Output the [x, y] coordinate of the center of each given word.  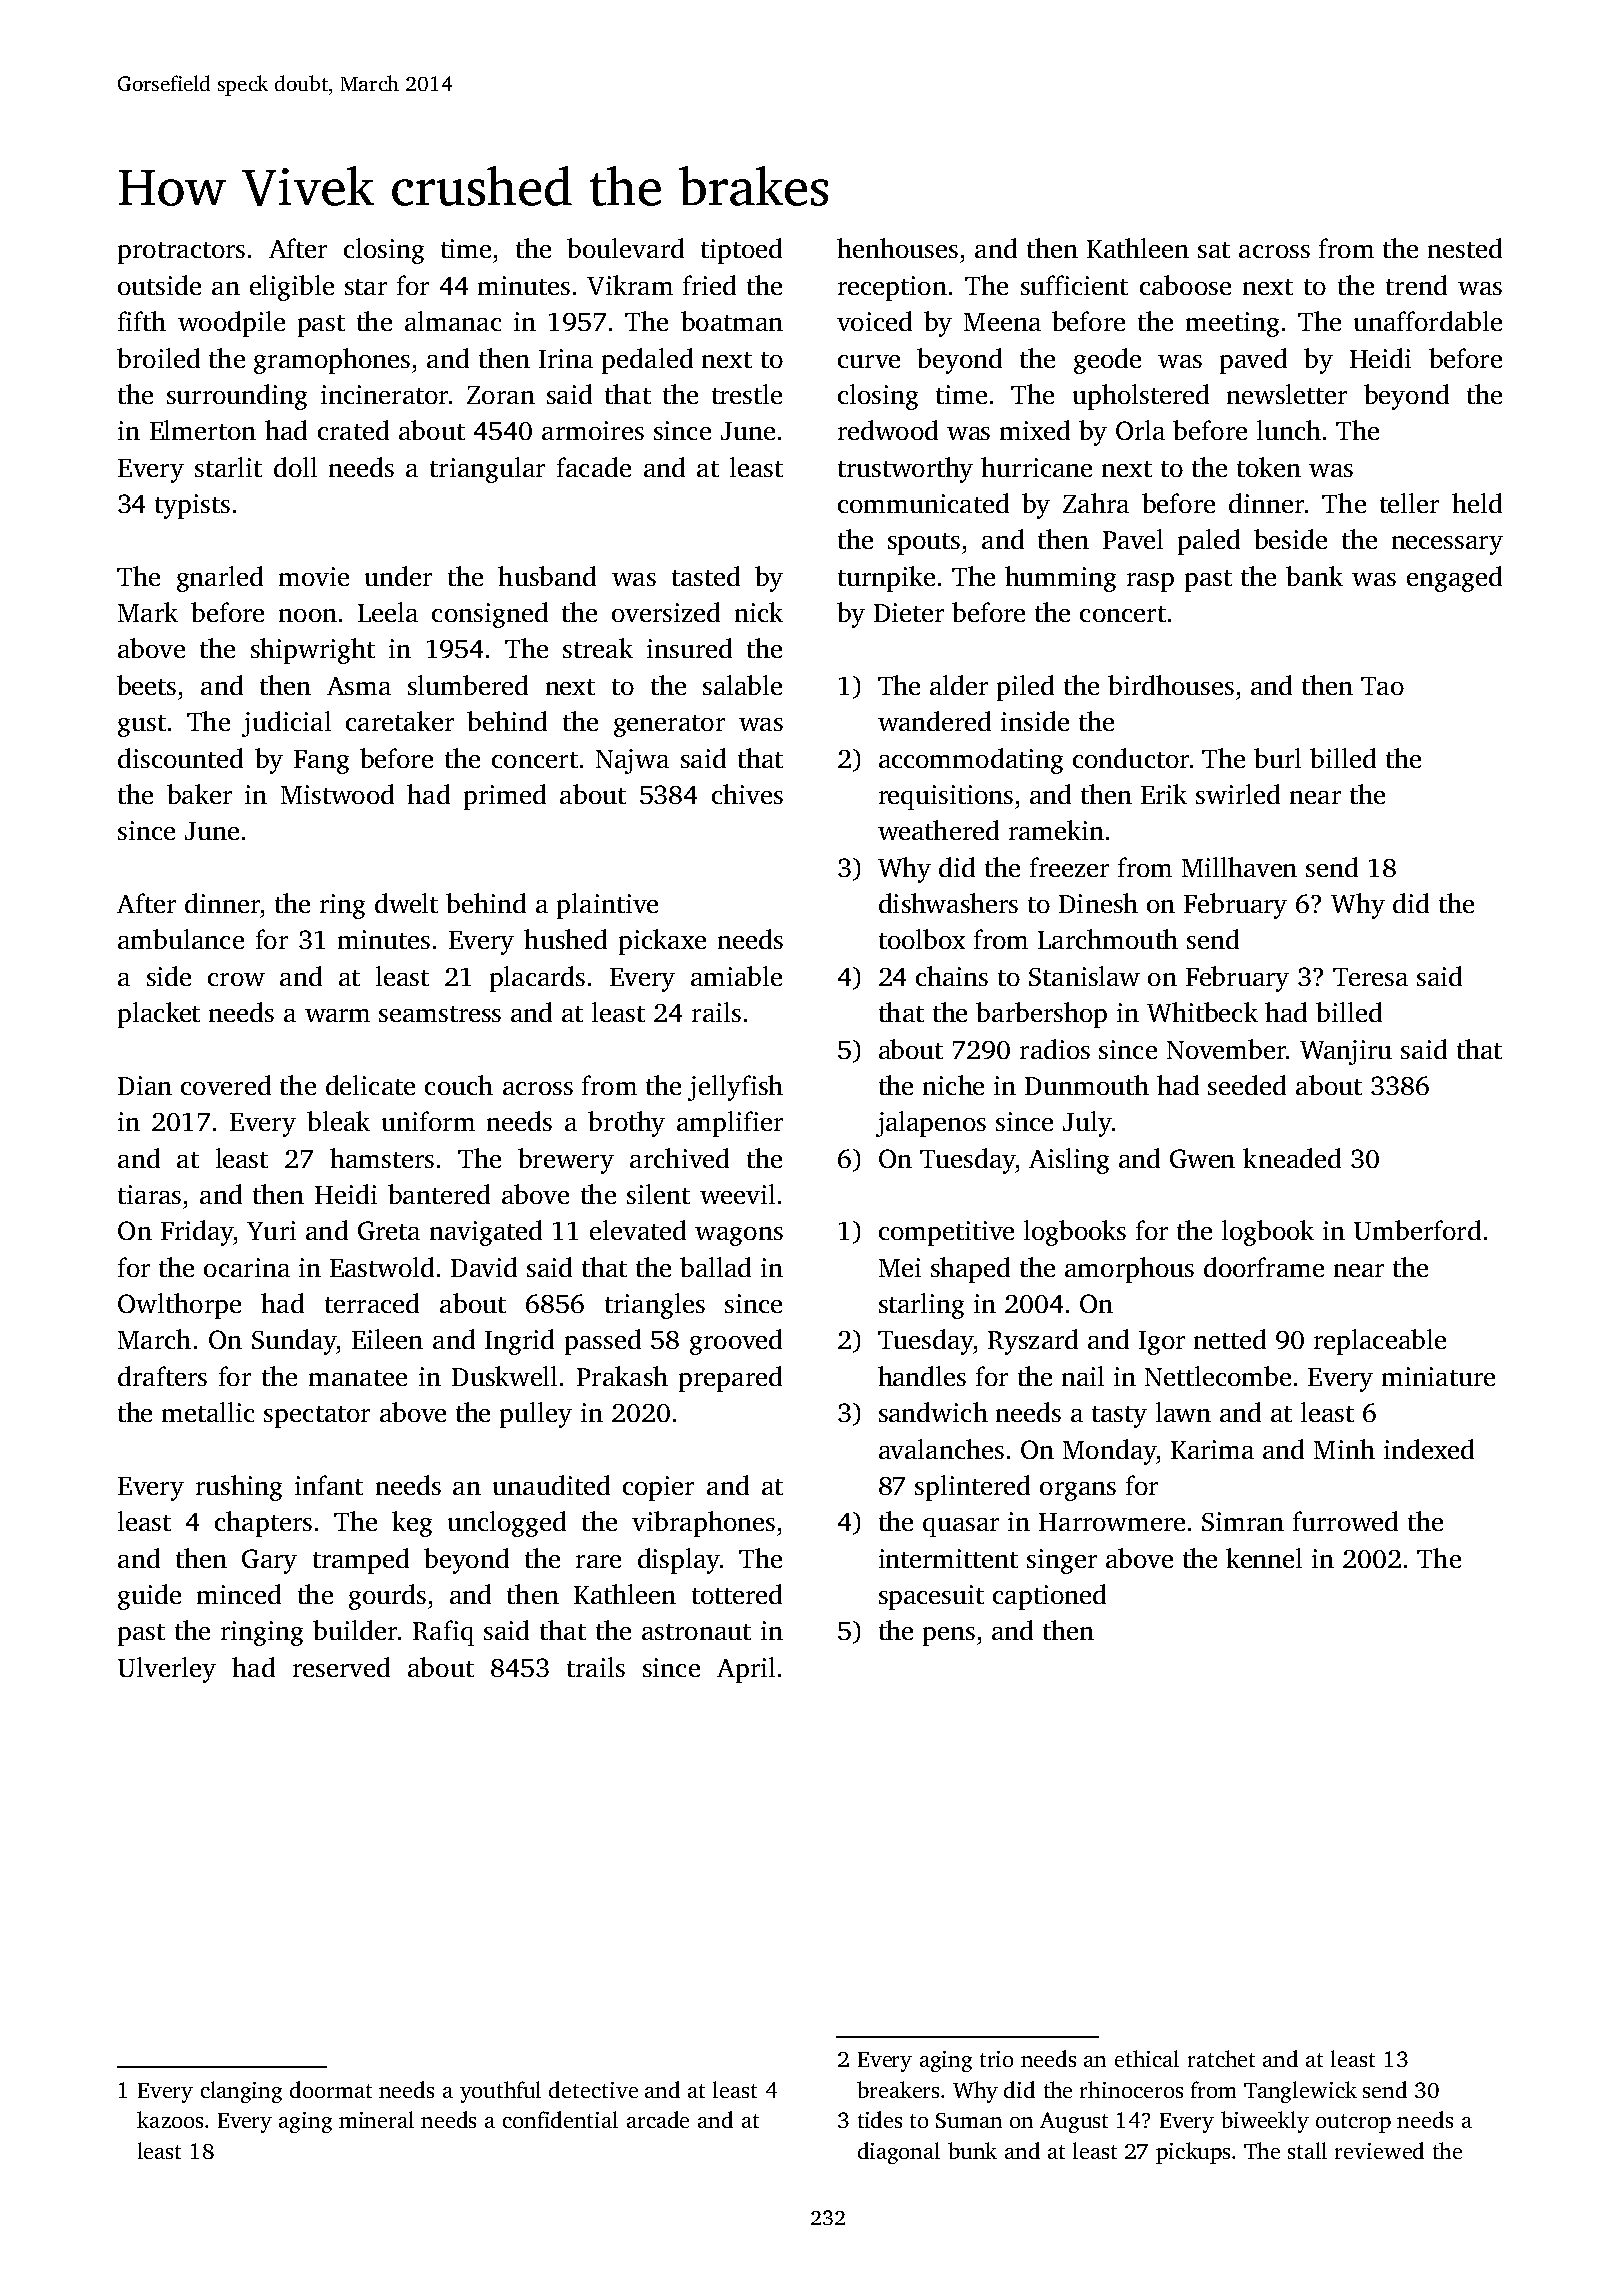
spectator [317, 1417]
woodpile [231, 324]
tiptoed [741, 251]
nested [1465, 248]
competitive [946, 1233]
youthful [500, 2092]
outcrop [1353, 2123]
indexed [1429, 1449]
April [746, 1670]
